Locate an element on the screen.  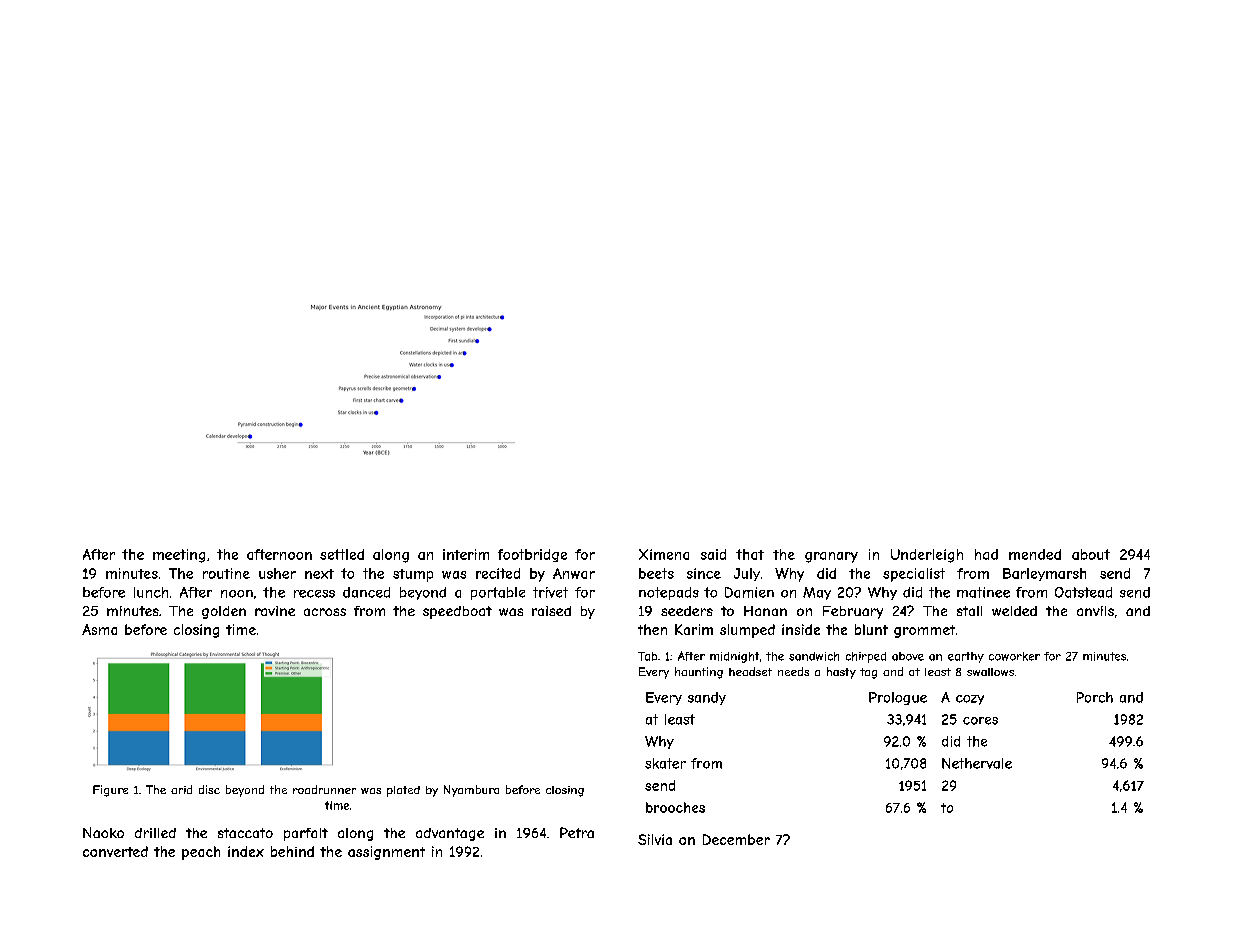
assignment is located at coordinates (386, 853).
